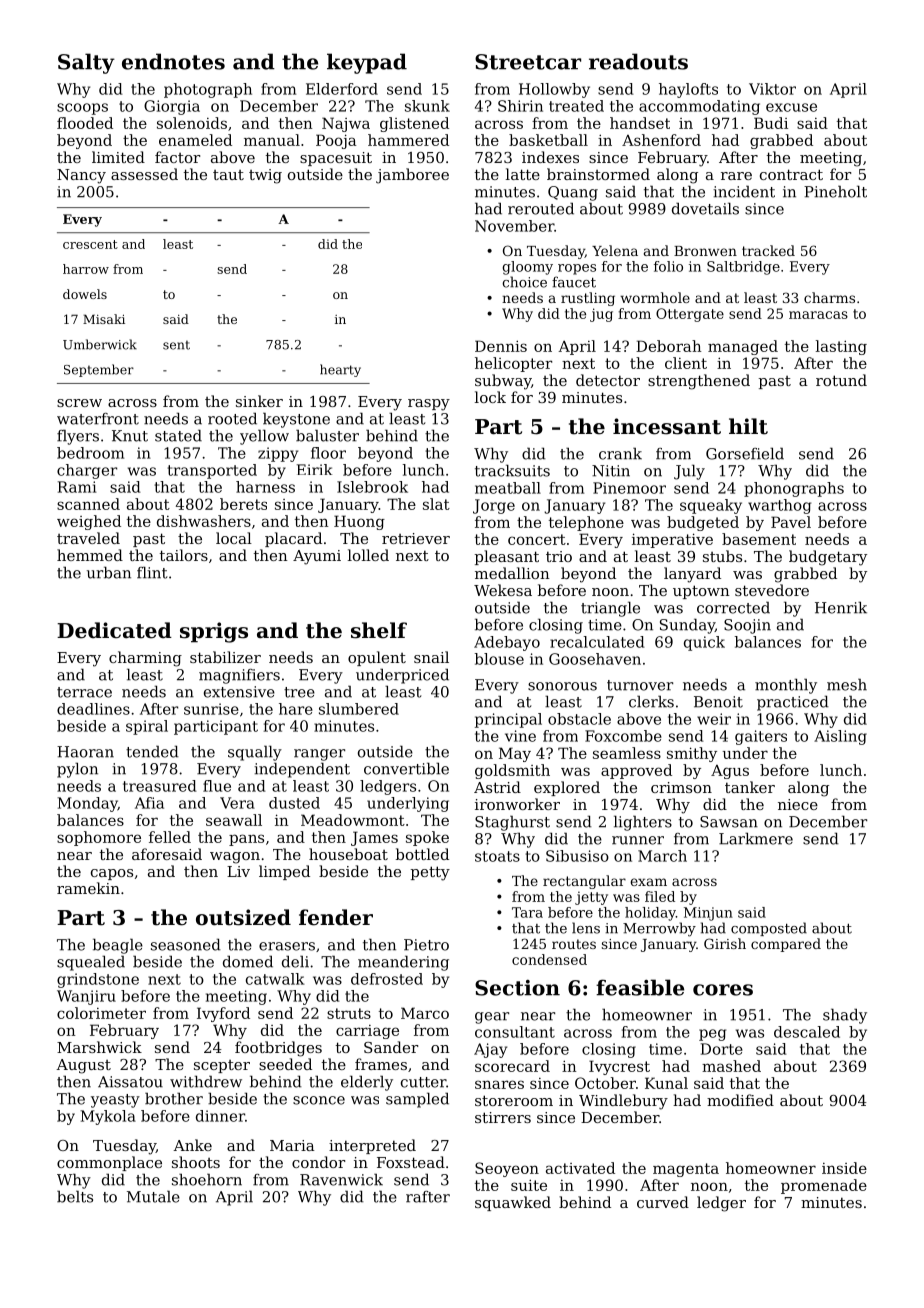 The height and width of the screenshot is (1308, 924). I want to click on lasting, so click(841, 347).
